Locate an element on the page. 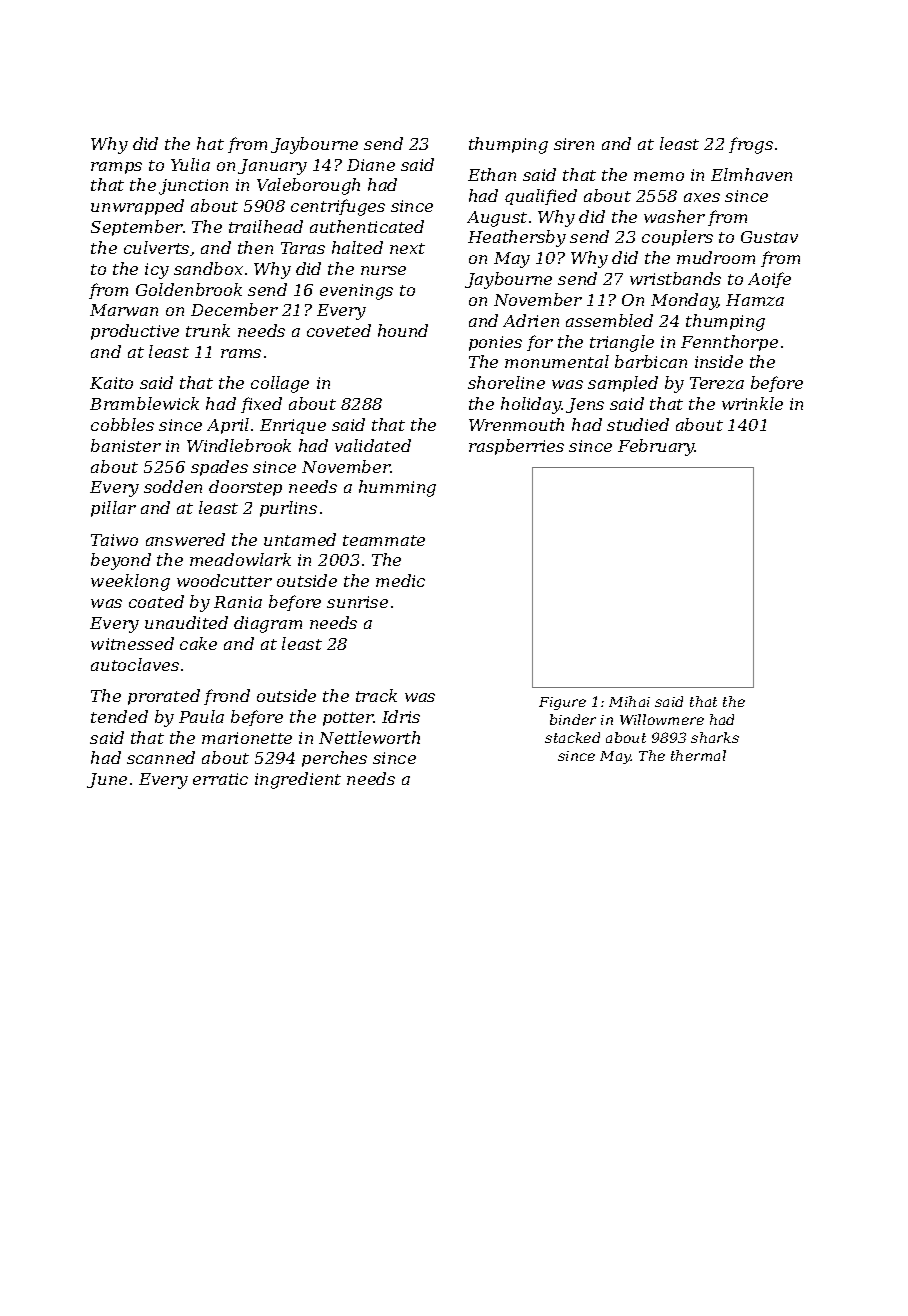 This document has height=1316, width=908. perches is located at coordinates (334, 759).
